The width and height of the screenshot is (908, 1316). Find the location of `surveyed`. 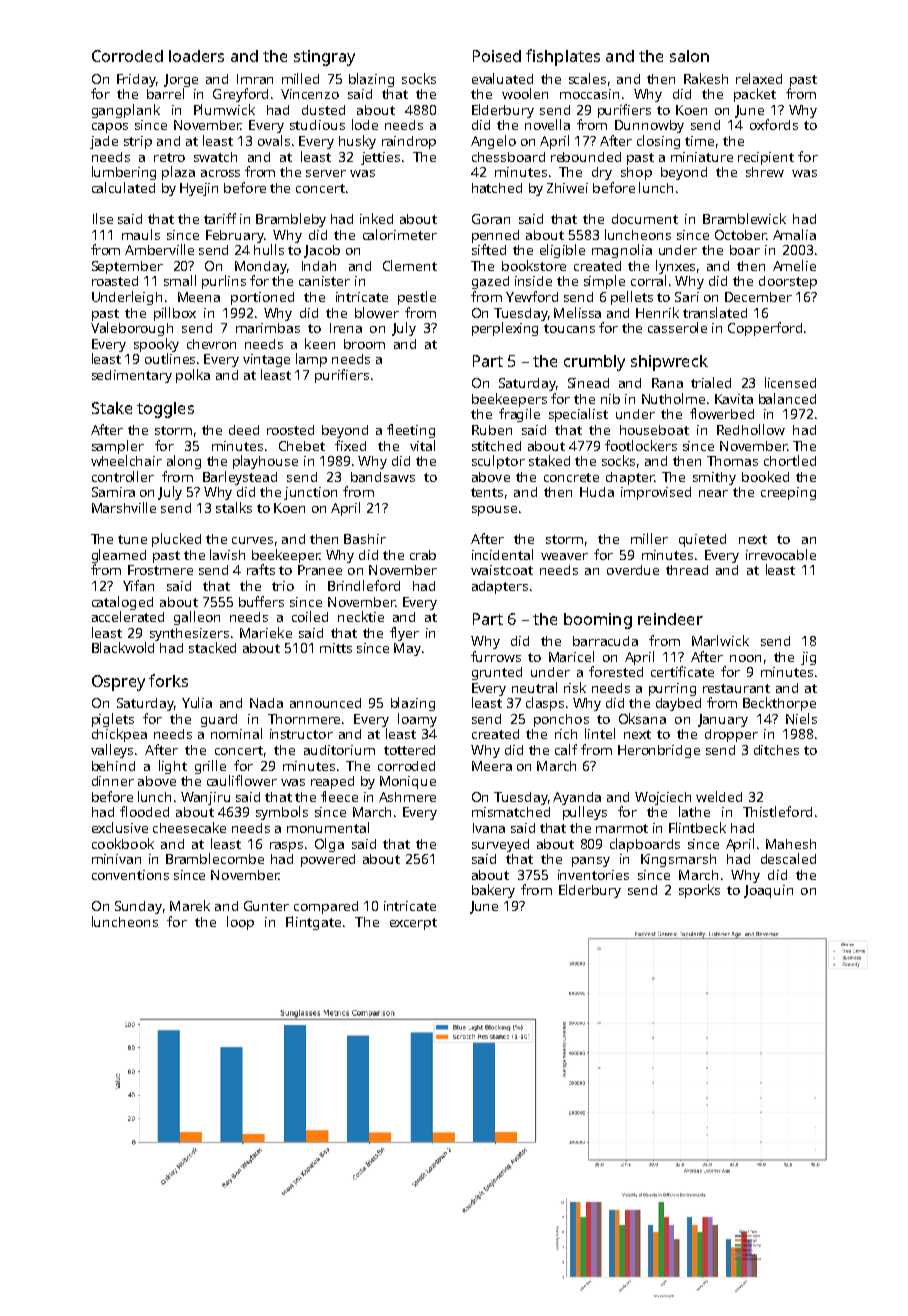

surveyed is located at coordinates (500, 845).
